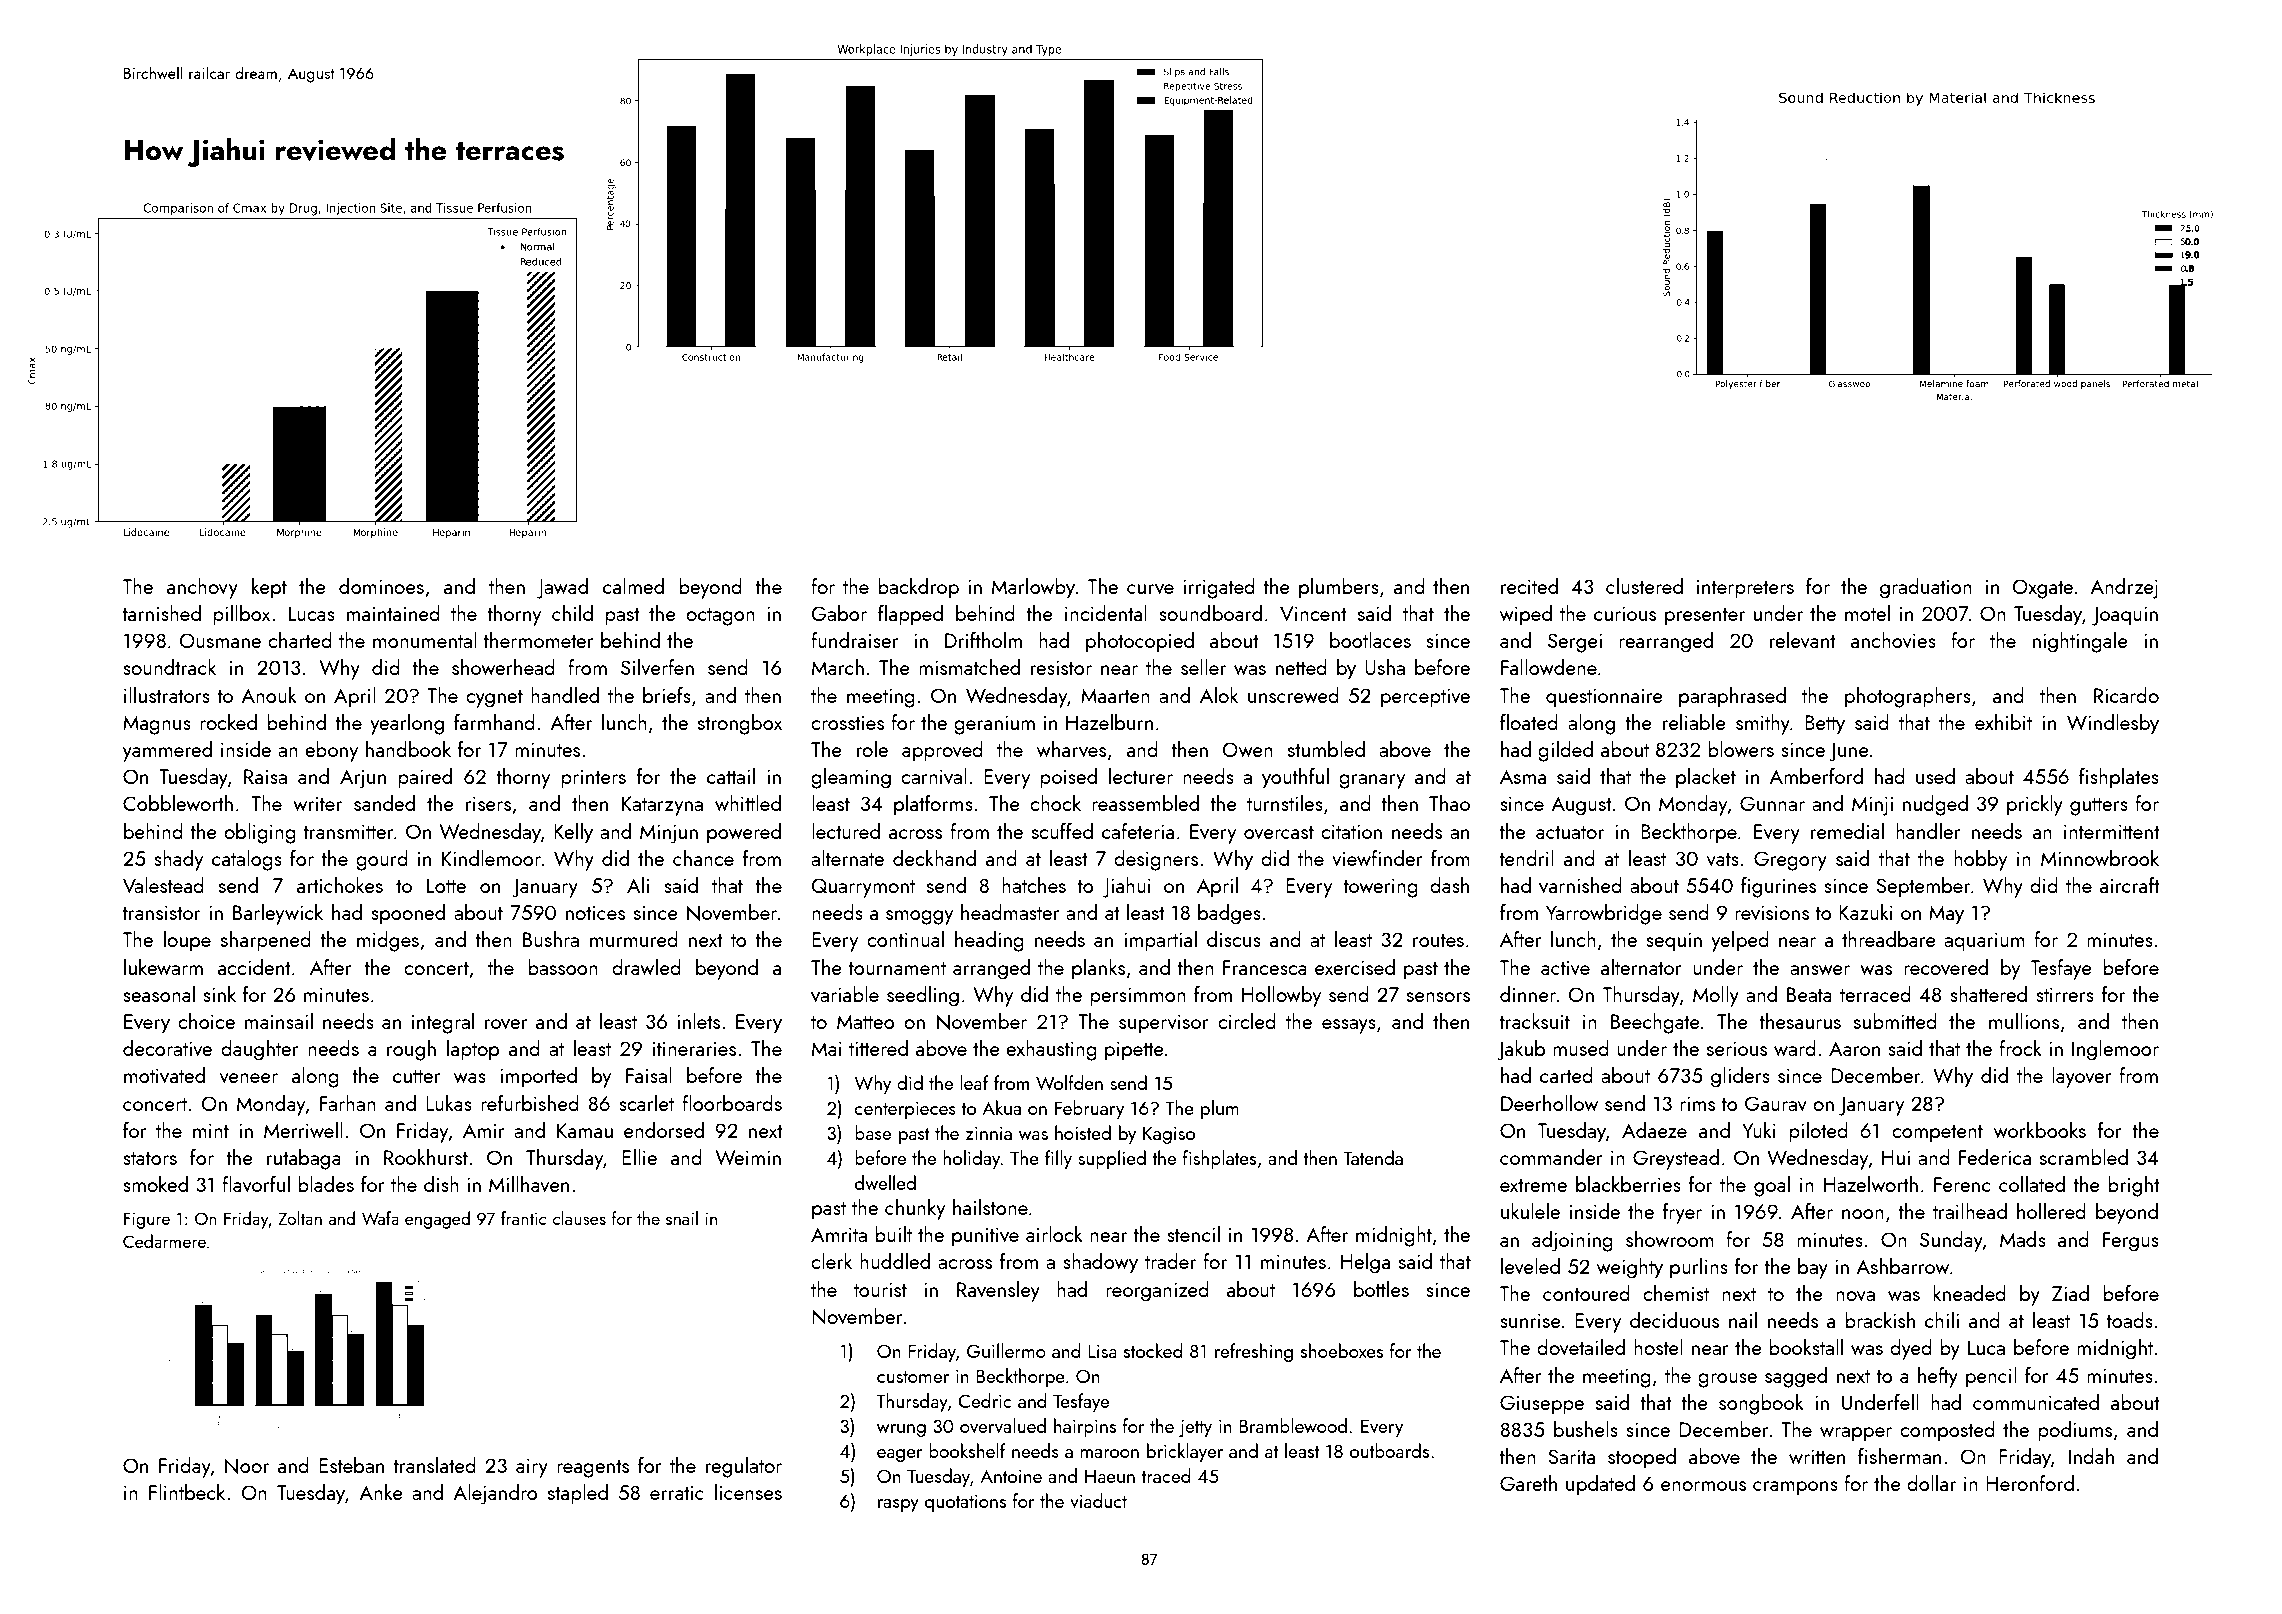 The height and width of the page is (1614, 2282). Describe the element at coordinates (1313, 613) in the page. I see `Vincent` at that location.
